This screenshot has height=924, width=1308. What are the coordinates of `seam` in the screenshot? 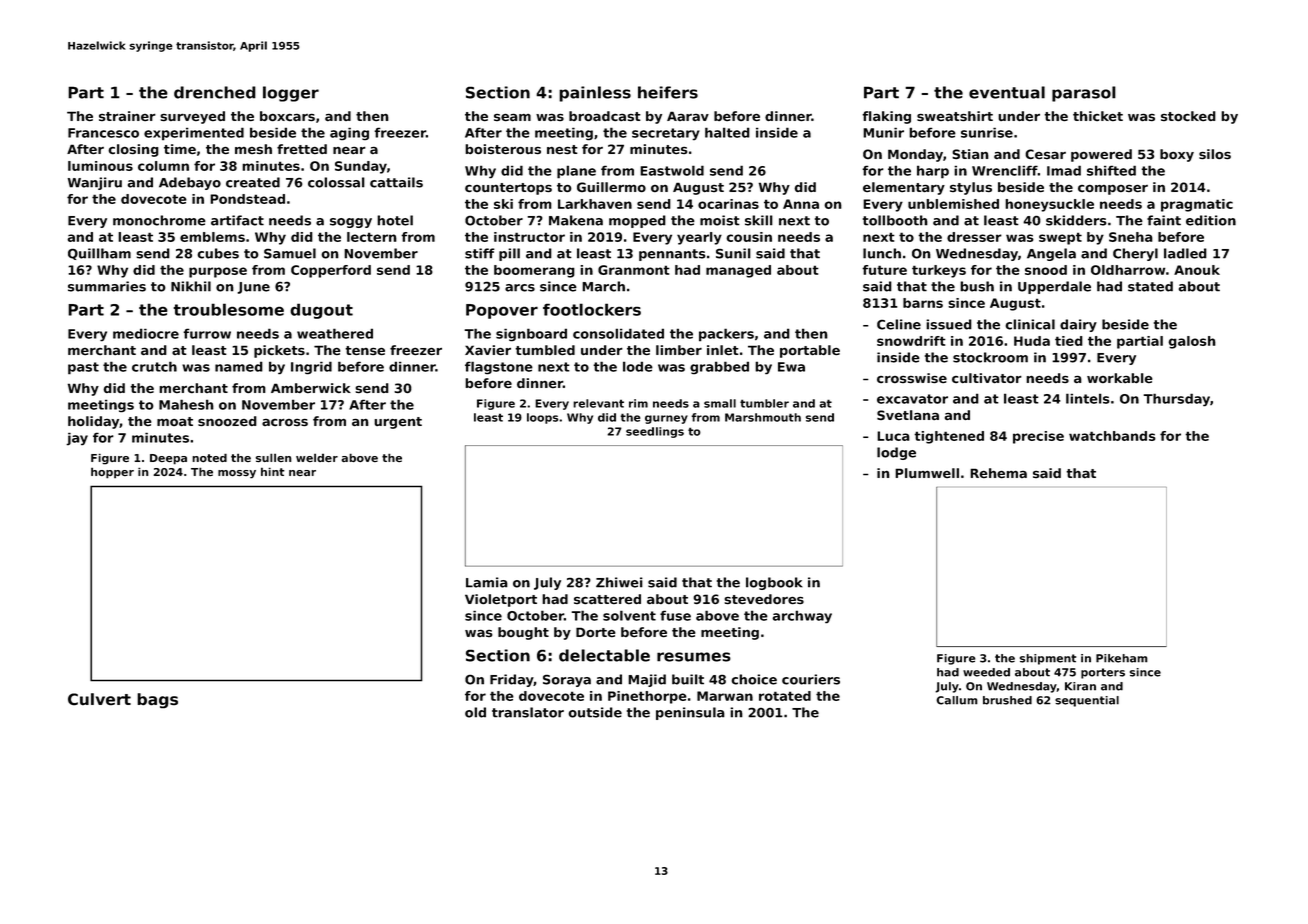 It's located at (512, 117).
